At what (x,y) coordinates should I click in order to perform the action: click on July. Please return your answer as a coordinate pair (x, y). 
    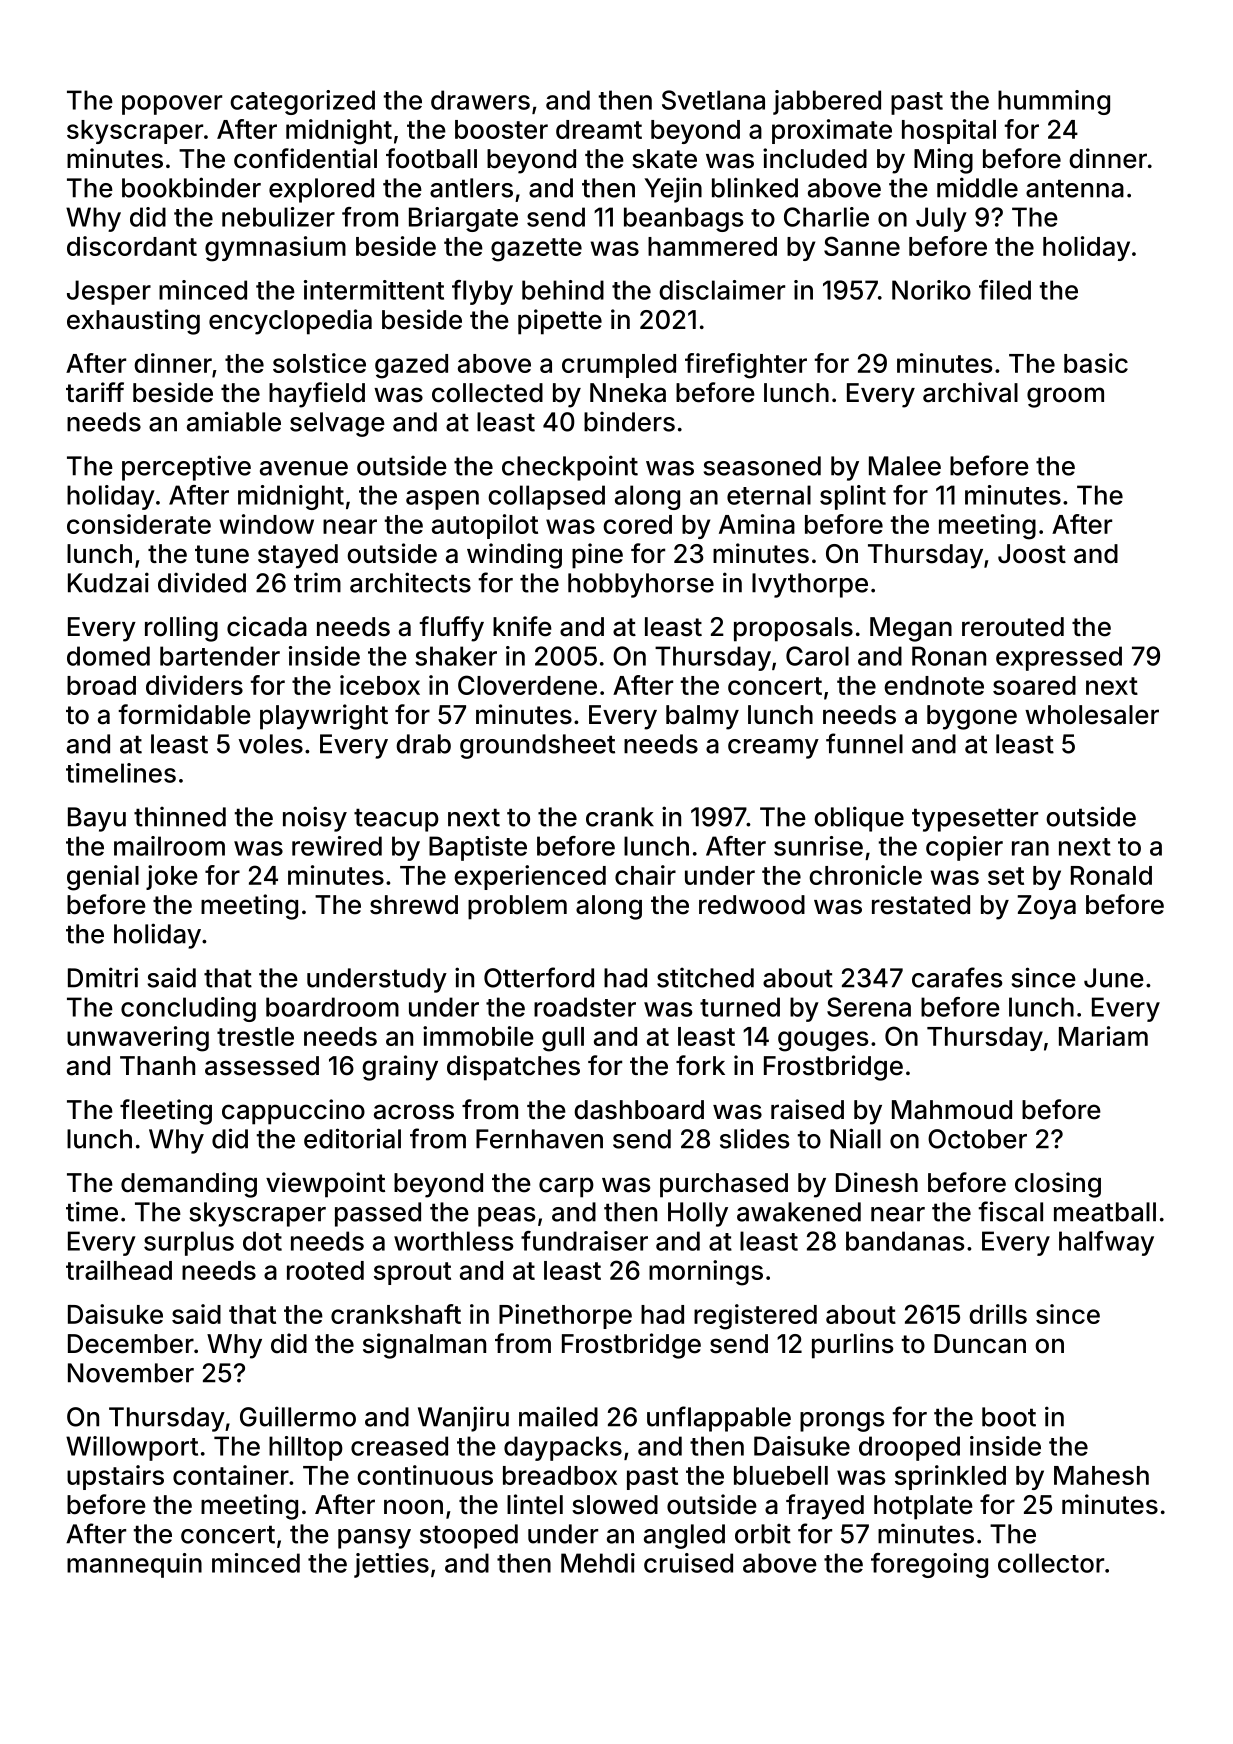
    Looking at the image, I should click on (941, 219).
